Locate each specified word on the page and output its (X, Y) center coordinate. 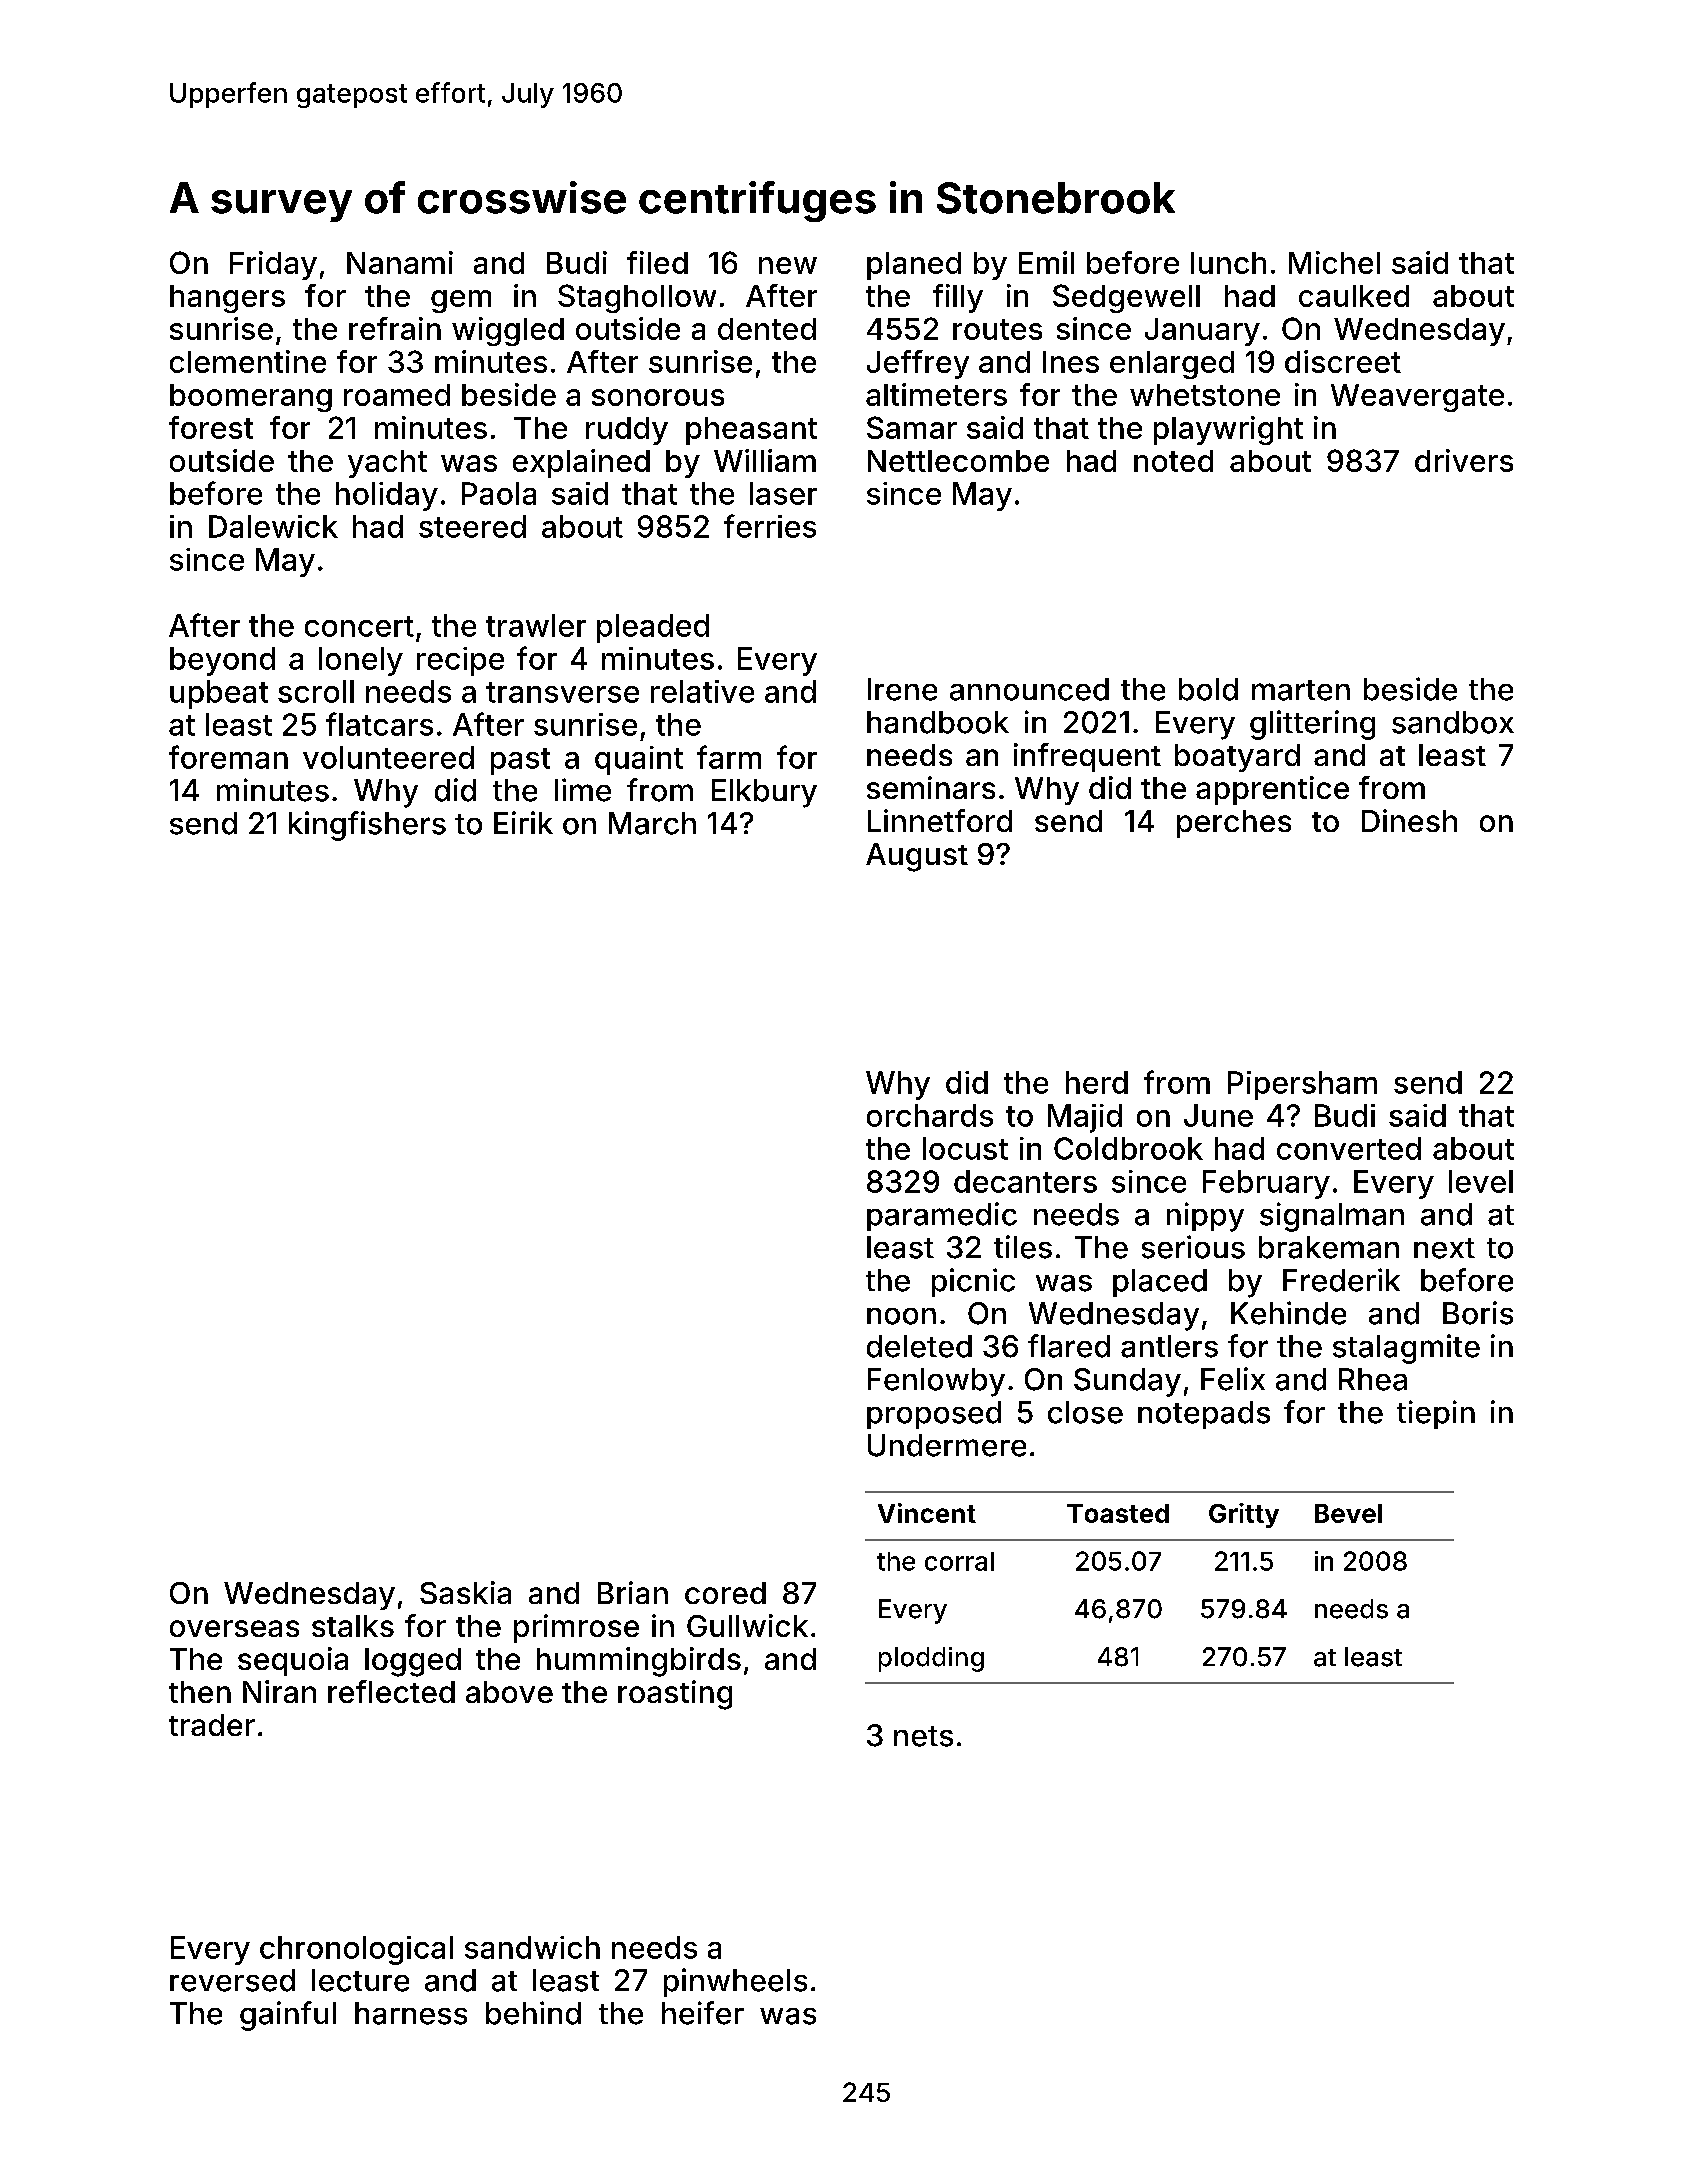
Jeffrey (918, 364)
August (917, 857)
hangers (227, 299)
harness (411, 2013)
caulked (1354, 296)
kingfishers (367, 826)
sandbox (1453, 722)
